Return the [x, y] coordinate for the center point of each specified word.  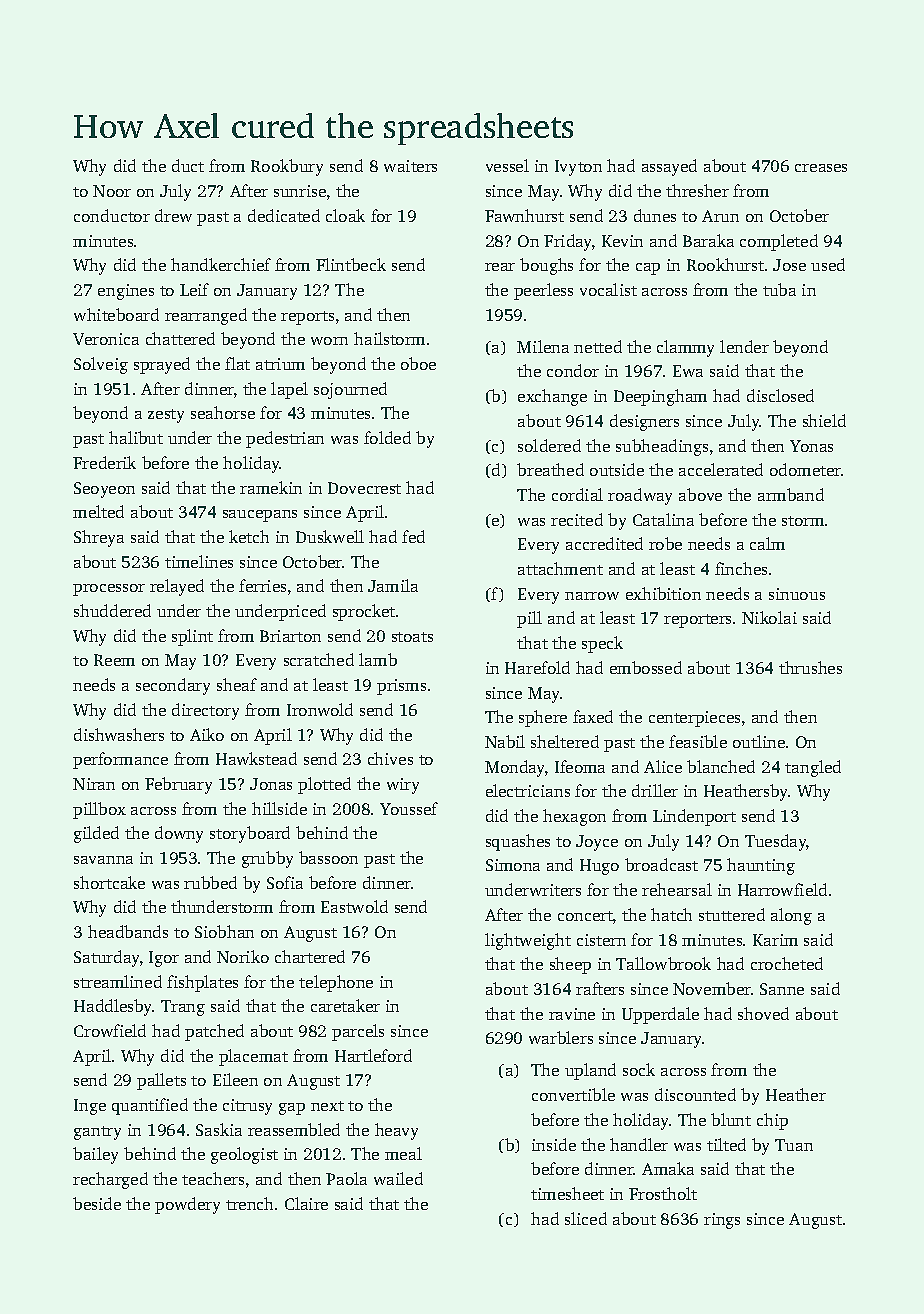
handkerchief [221, 264]
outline [759, 741]
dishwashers [119, 734]
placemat [253, 1057]
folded [387, 437]
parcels [358, 1032]
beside [97, 1203]
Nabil [505, 741]
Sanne [782, 989]
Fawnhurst [524, 215]
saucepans [260, 516]
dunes [655, 215]
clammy [685, 348]
